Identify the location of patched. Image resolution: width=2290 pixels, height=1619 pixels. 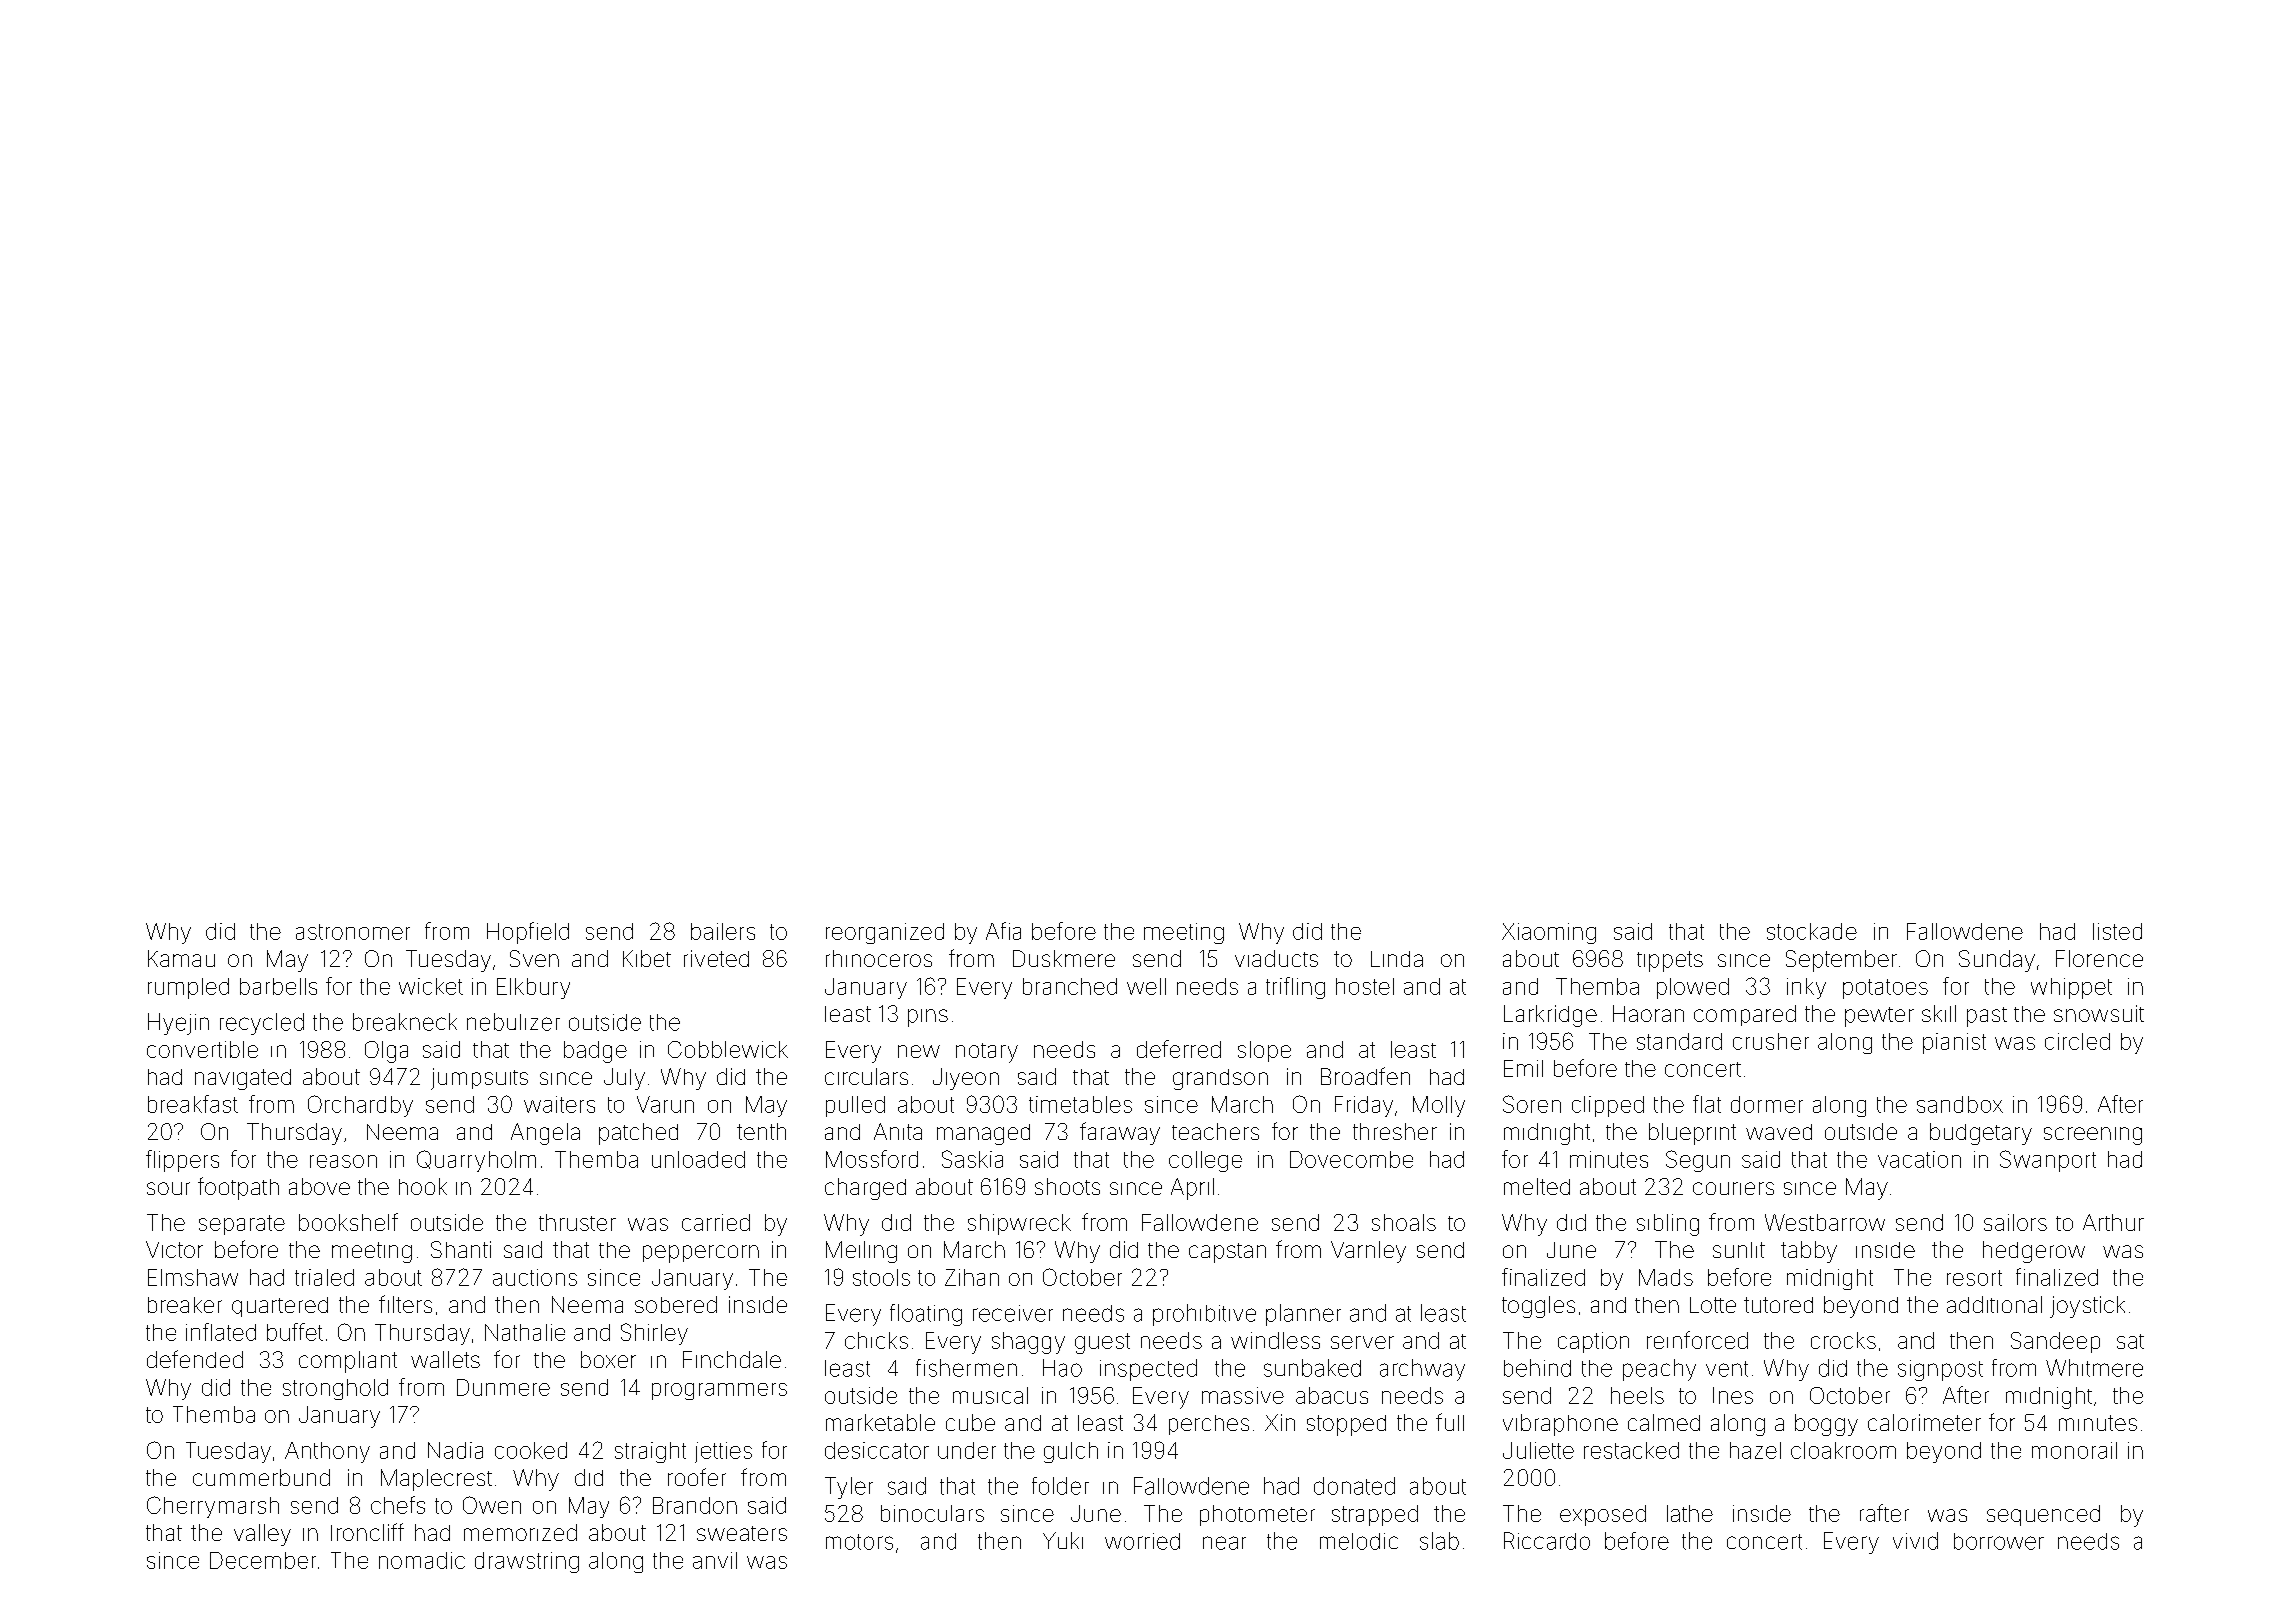
(638, 1134).
